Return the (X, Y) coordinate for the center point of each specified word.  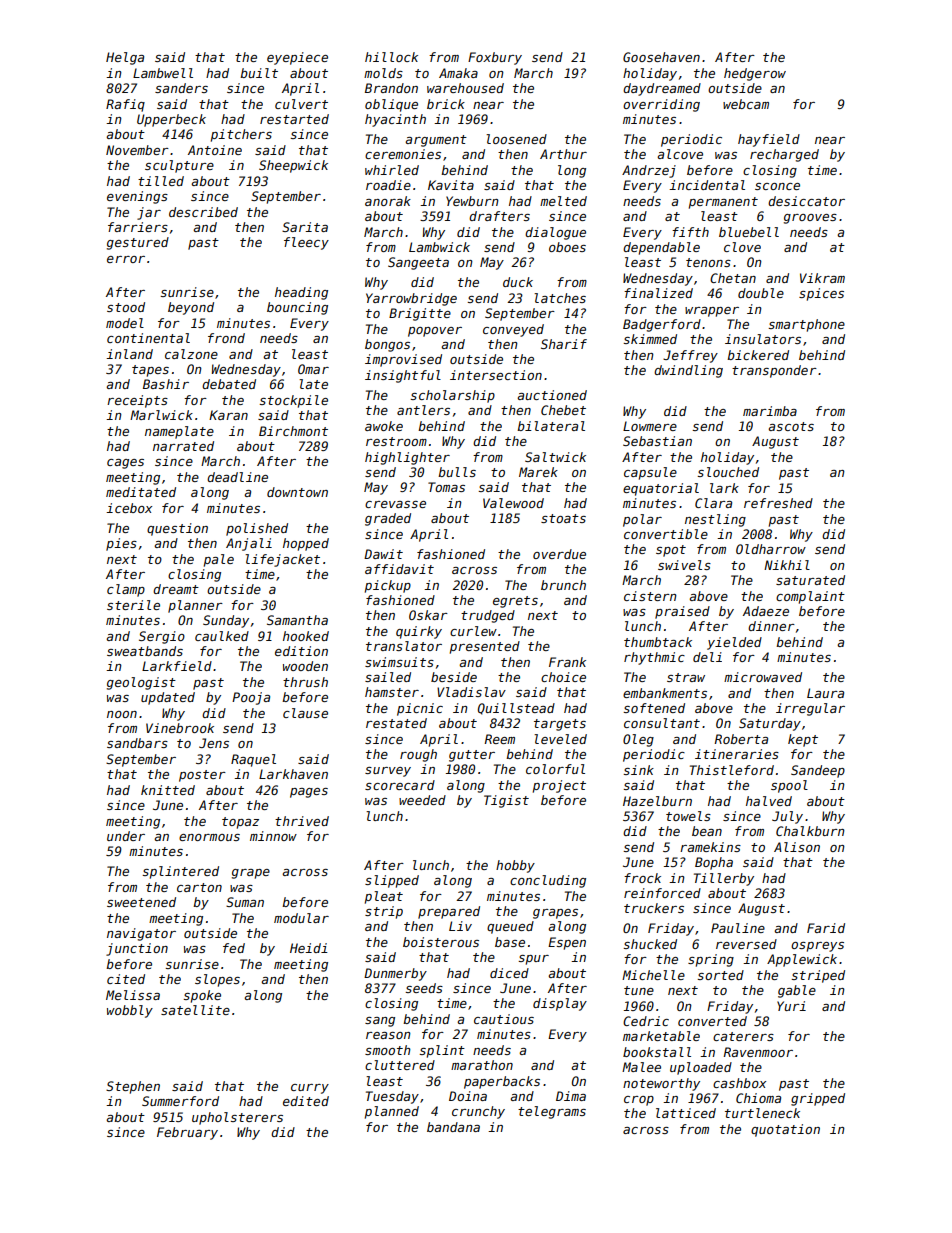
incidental (707, 185)
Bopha (714, 863)
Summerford (180, 1101)
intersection (496, 375)
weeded (422, 800)
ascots (791, 426)
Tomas (446, 487)
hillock (391, 57)
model (125, 323)
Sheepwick (293, 166)
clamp (126, 590)
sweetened (141, 902)
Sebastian (657, 441)
